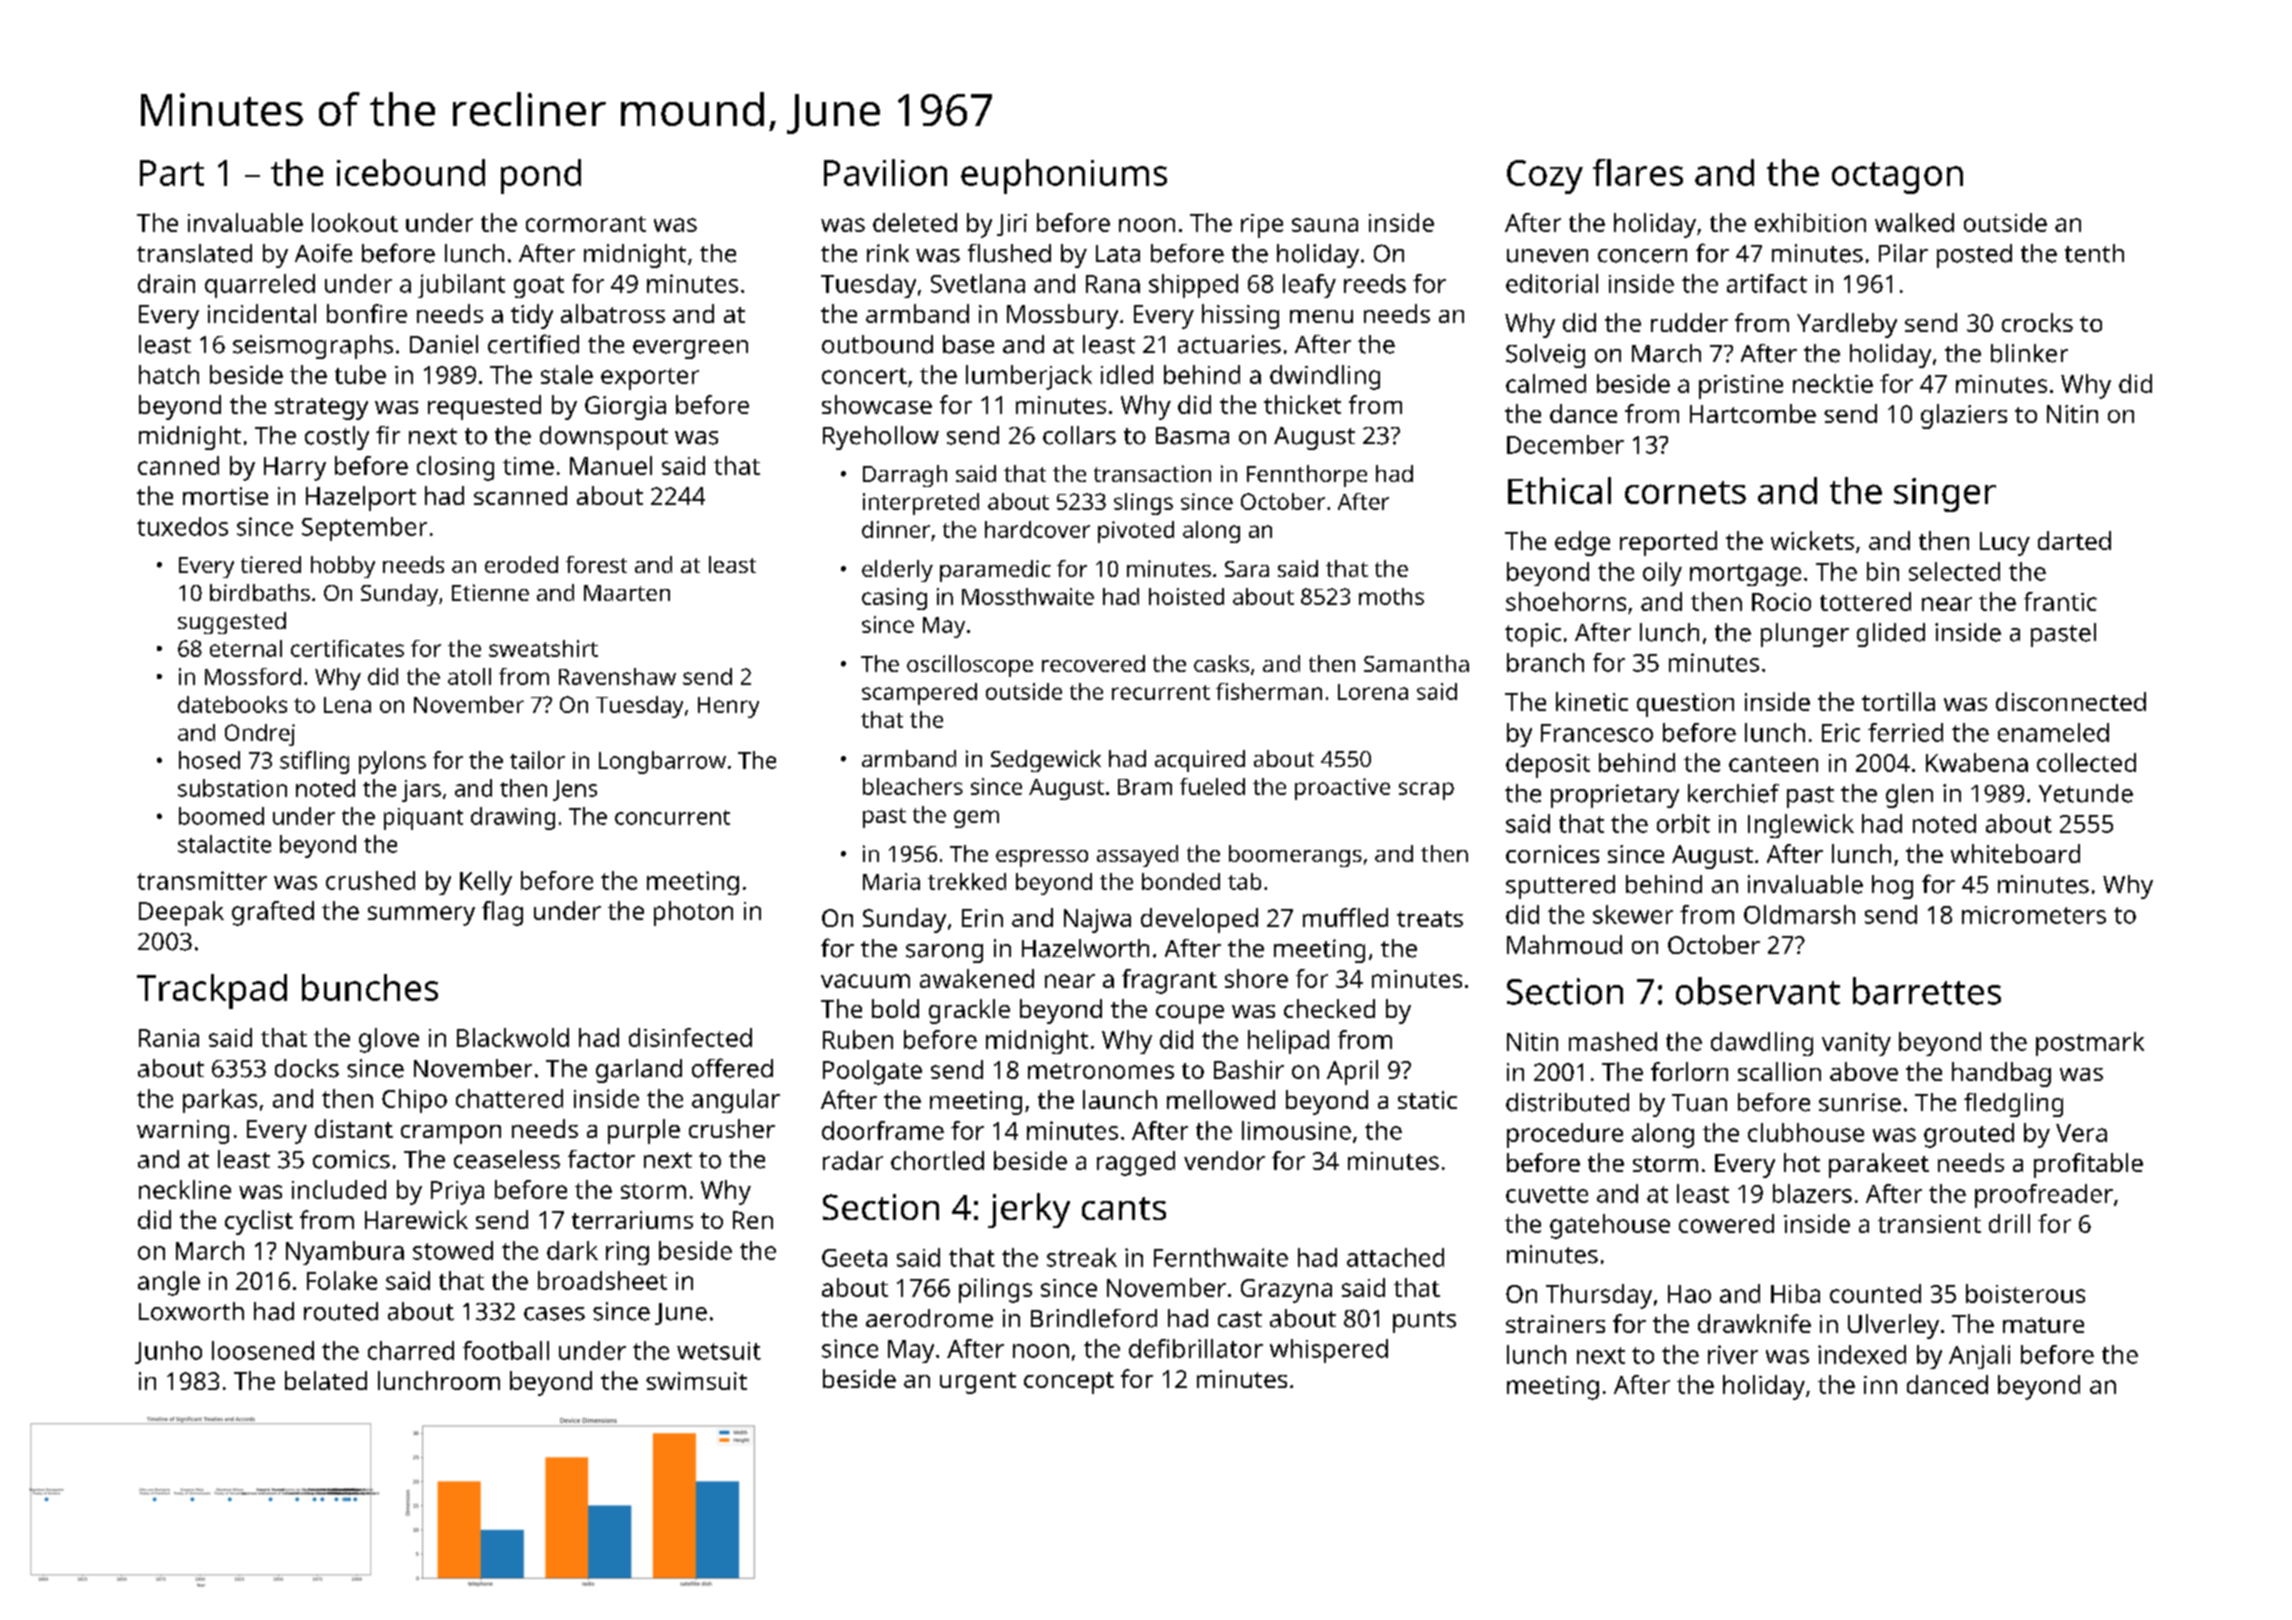  Describe the element at coordinates (1685, 705) in the screenshot. I see `question` at that location.
